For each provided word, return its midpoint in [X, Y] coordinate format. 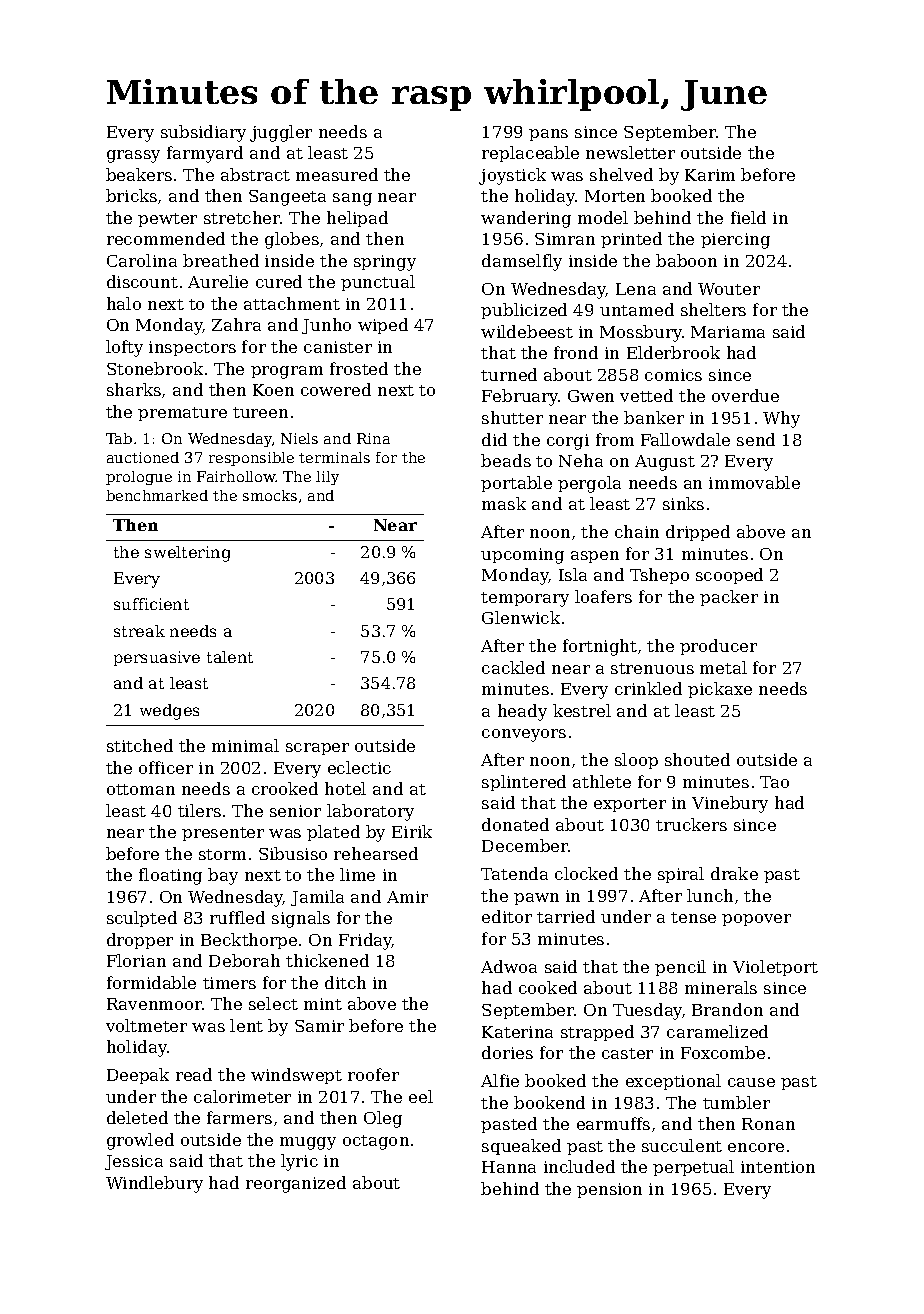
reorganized [296, 1184]
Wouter [729, 289]
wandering [526, 219]
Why [781, 419]
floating [170, 876]
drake [734, 873]
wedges [169, 712]
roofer [373, 1074]
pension [609, 1190]
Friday [365, 941]
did [494, 439]
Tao [774, 782]
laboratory [370, 812]
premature [182, 414]
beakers [139, 174]
